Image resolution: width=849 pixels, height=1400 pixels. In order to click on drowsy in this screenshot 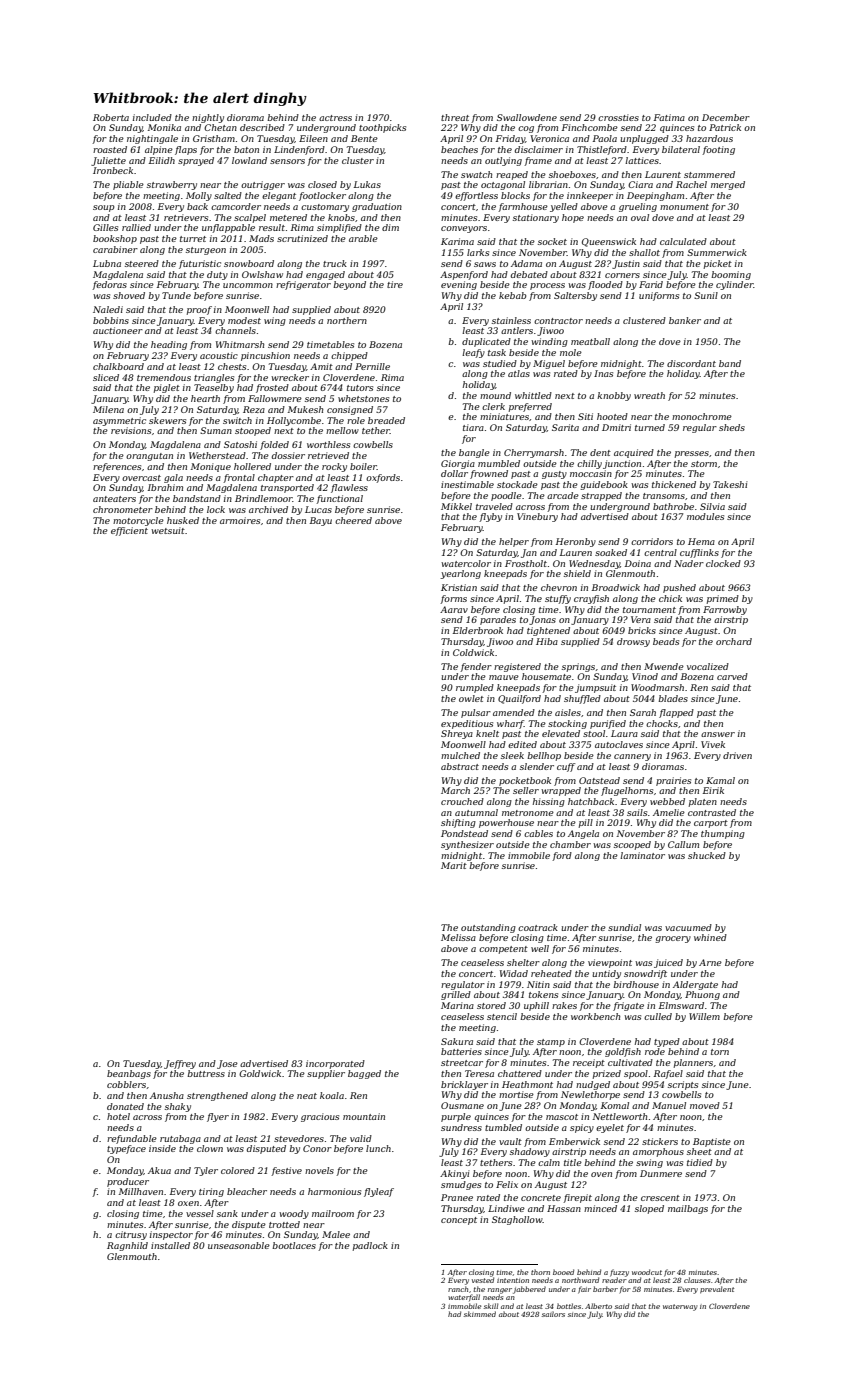, I will do `click(633, 642)`.
